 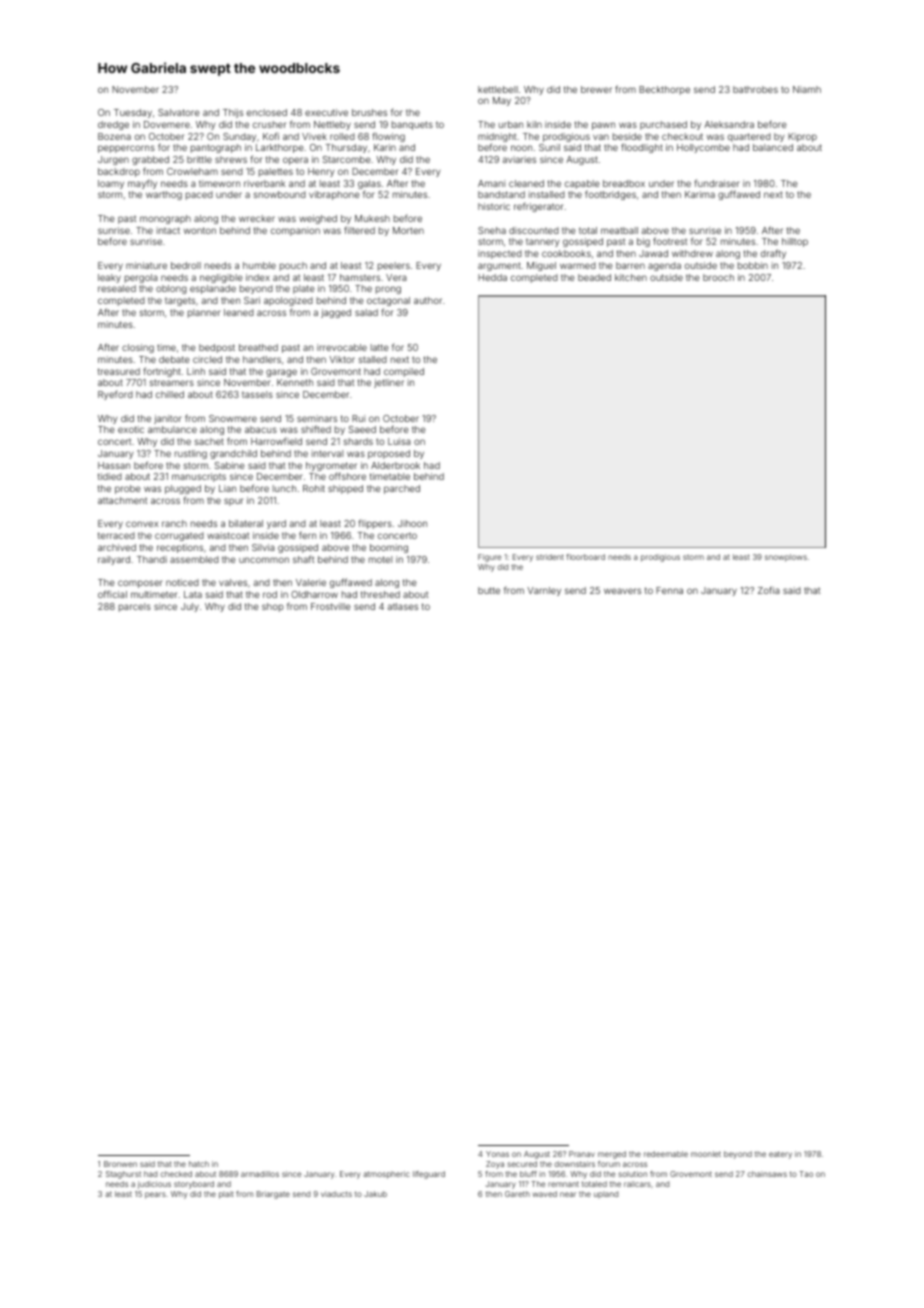 I want to click on pawn, so click(x=603, y=126).
